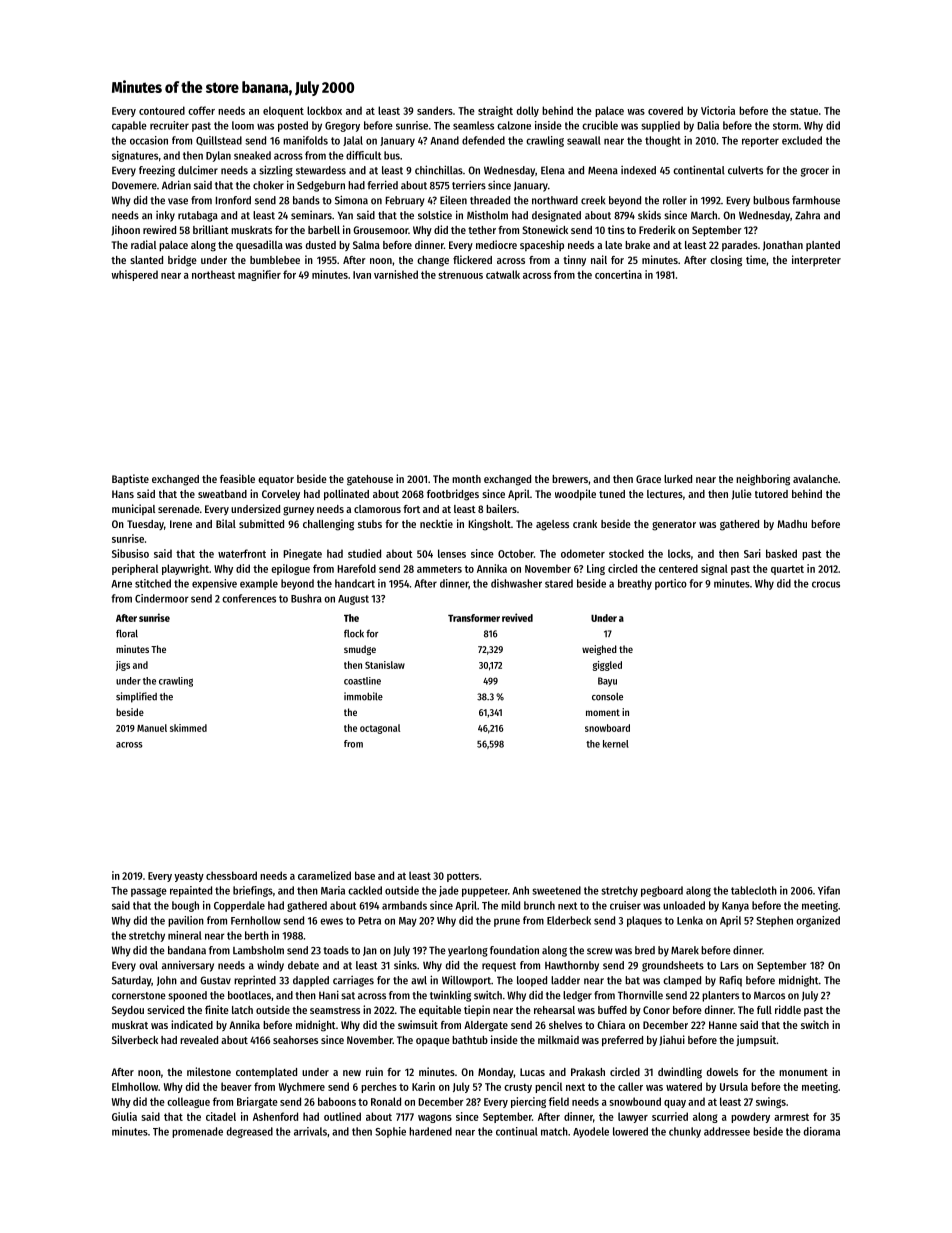  Describe the element at coordinates (503, 274) in the screenshot. I see `catwalk` at that location.
